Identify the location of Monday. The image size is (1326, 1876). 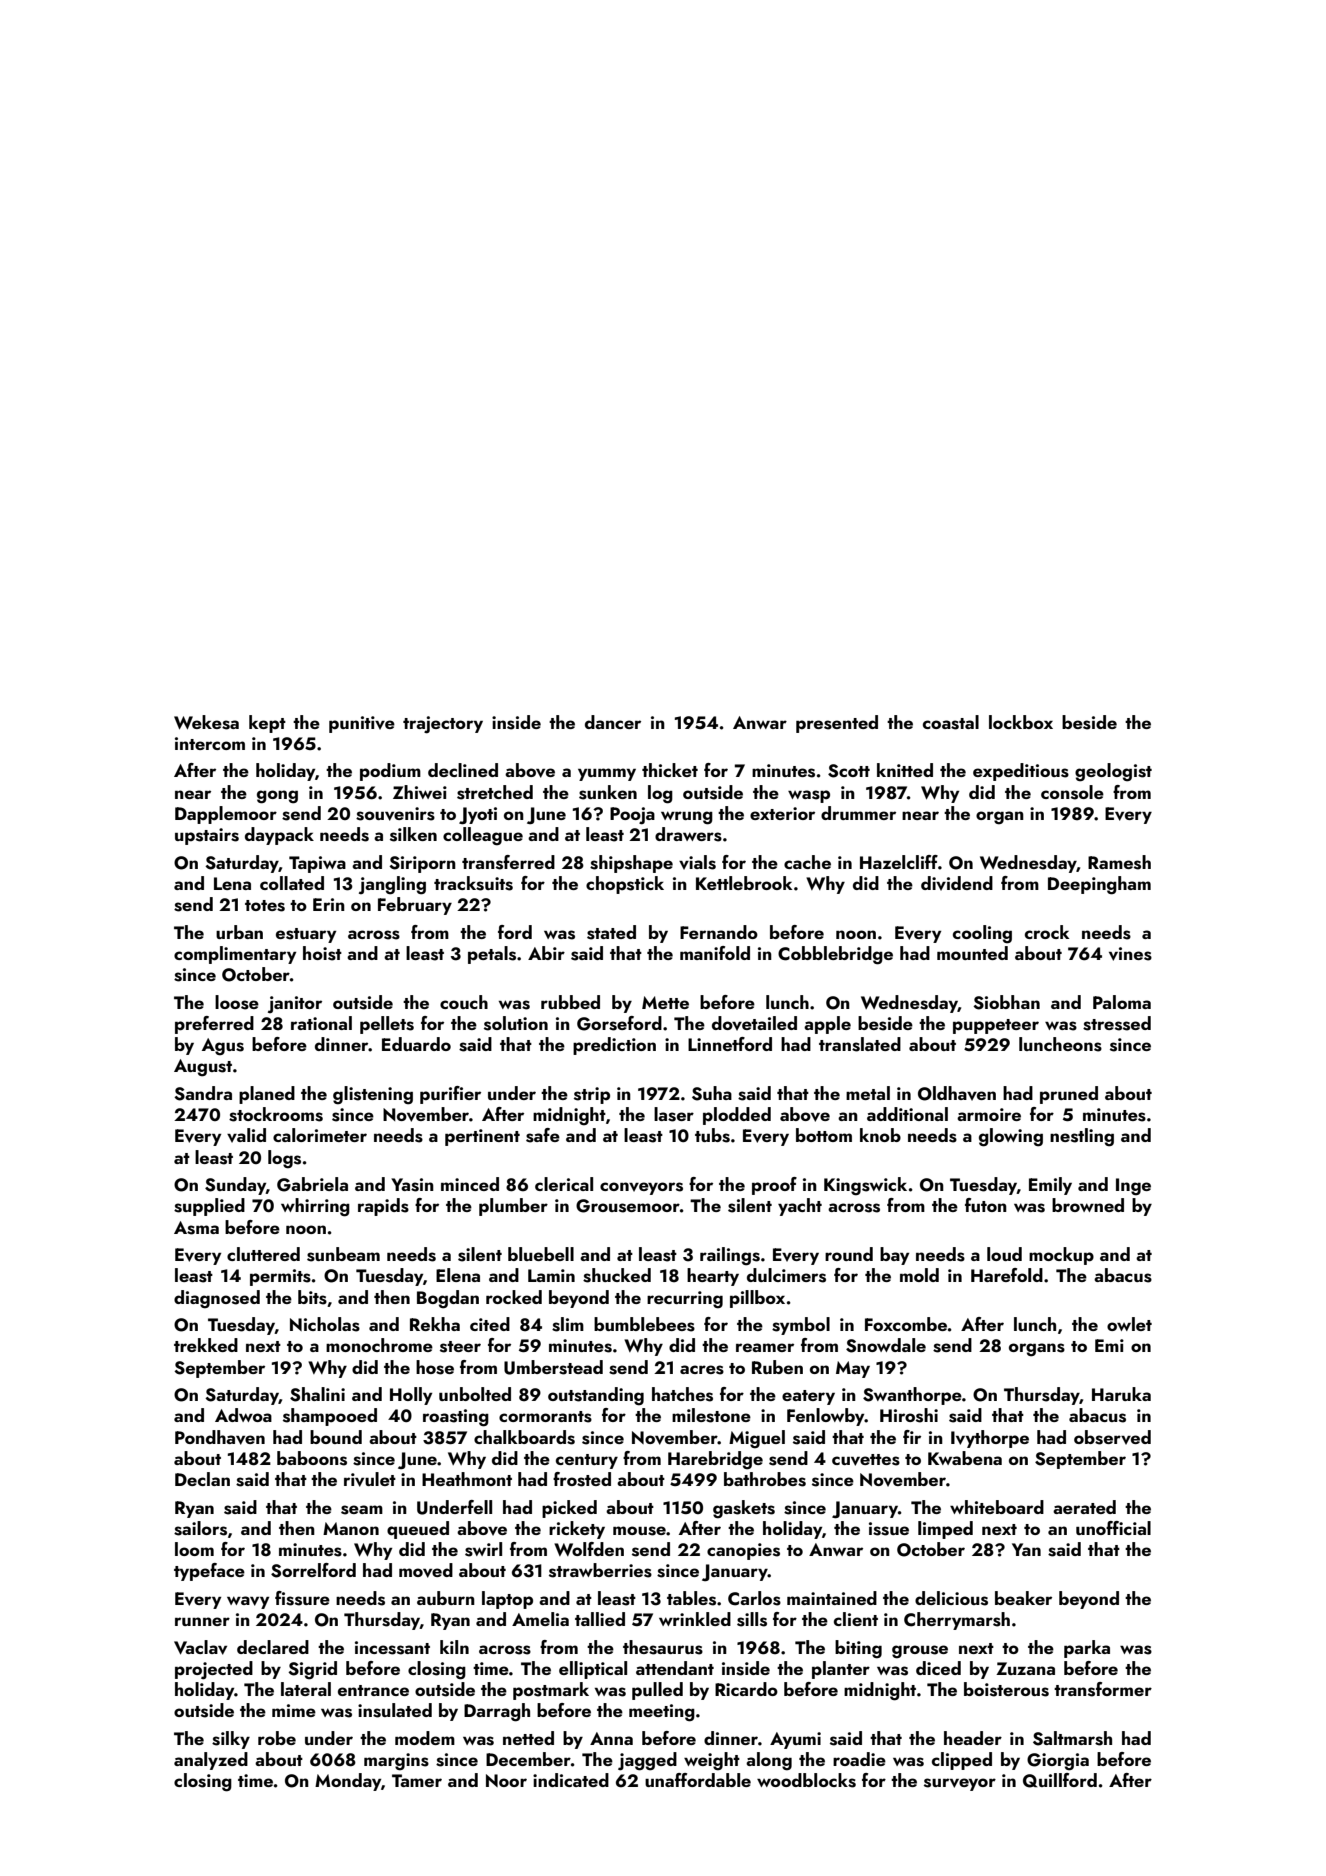
(348, 1782).
